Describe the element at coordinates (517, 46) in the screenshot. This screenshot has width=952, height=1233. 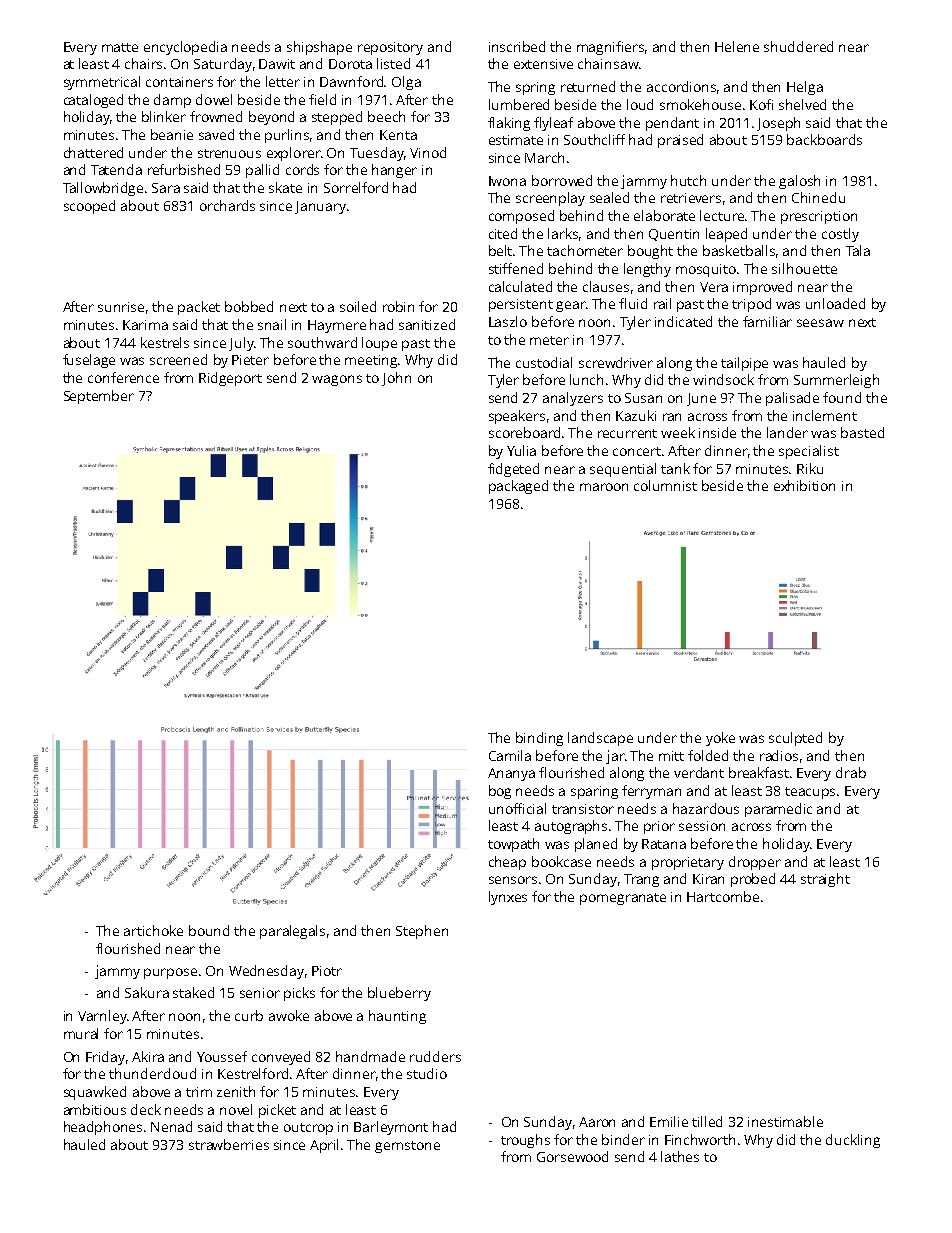
I see `inscribed` at that location.
